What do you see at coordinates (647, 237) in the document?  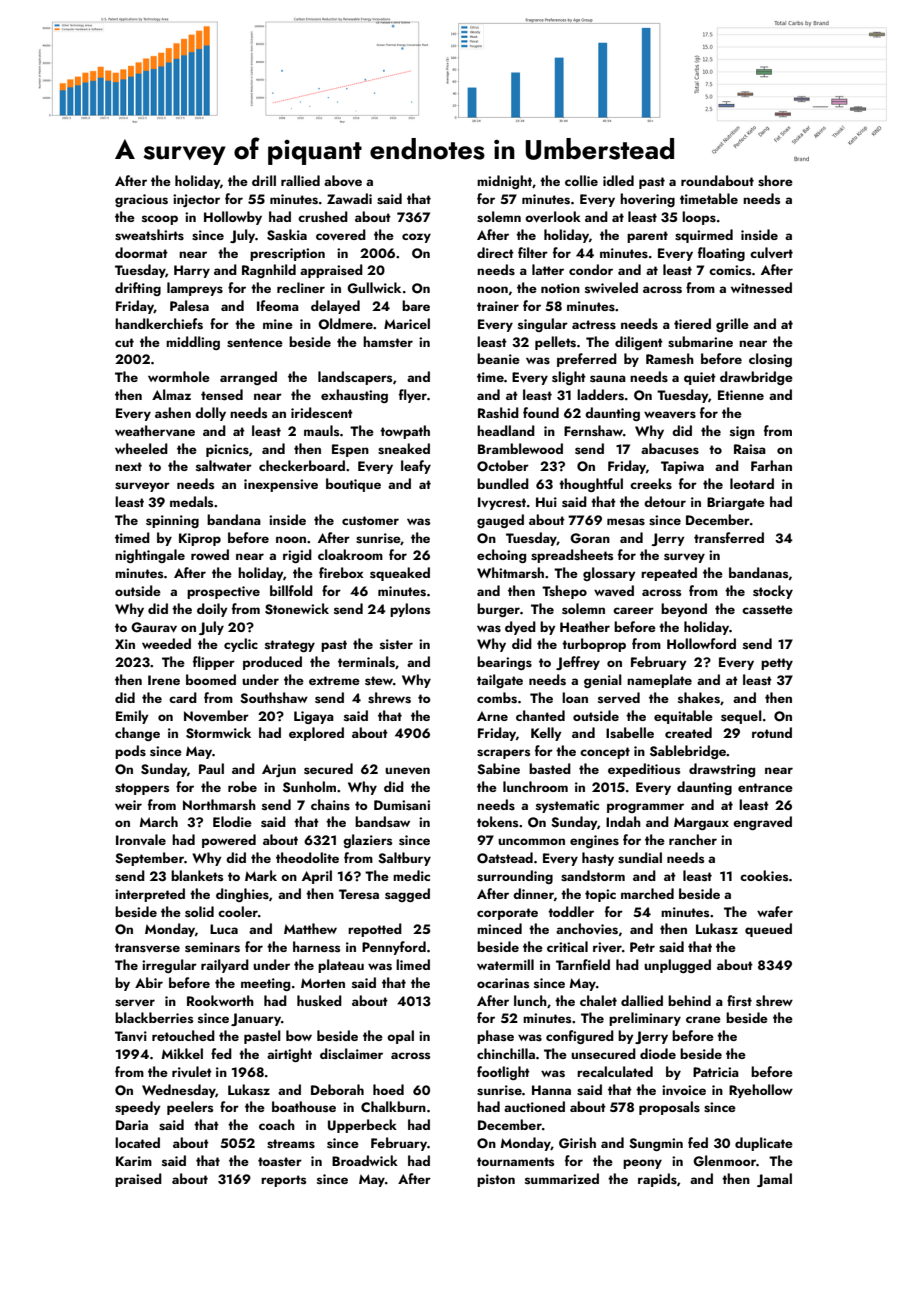 I see `parent` at bounding box center [647, 237].
